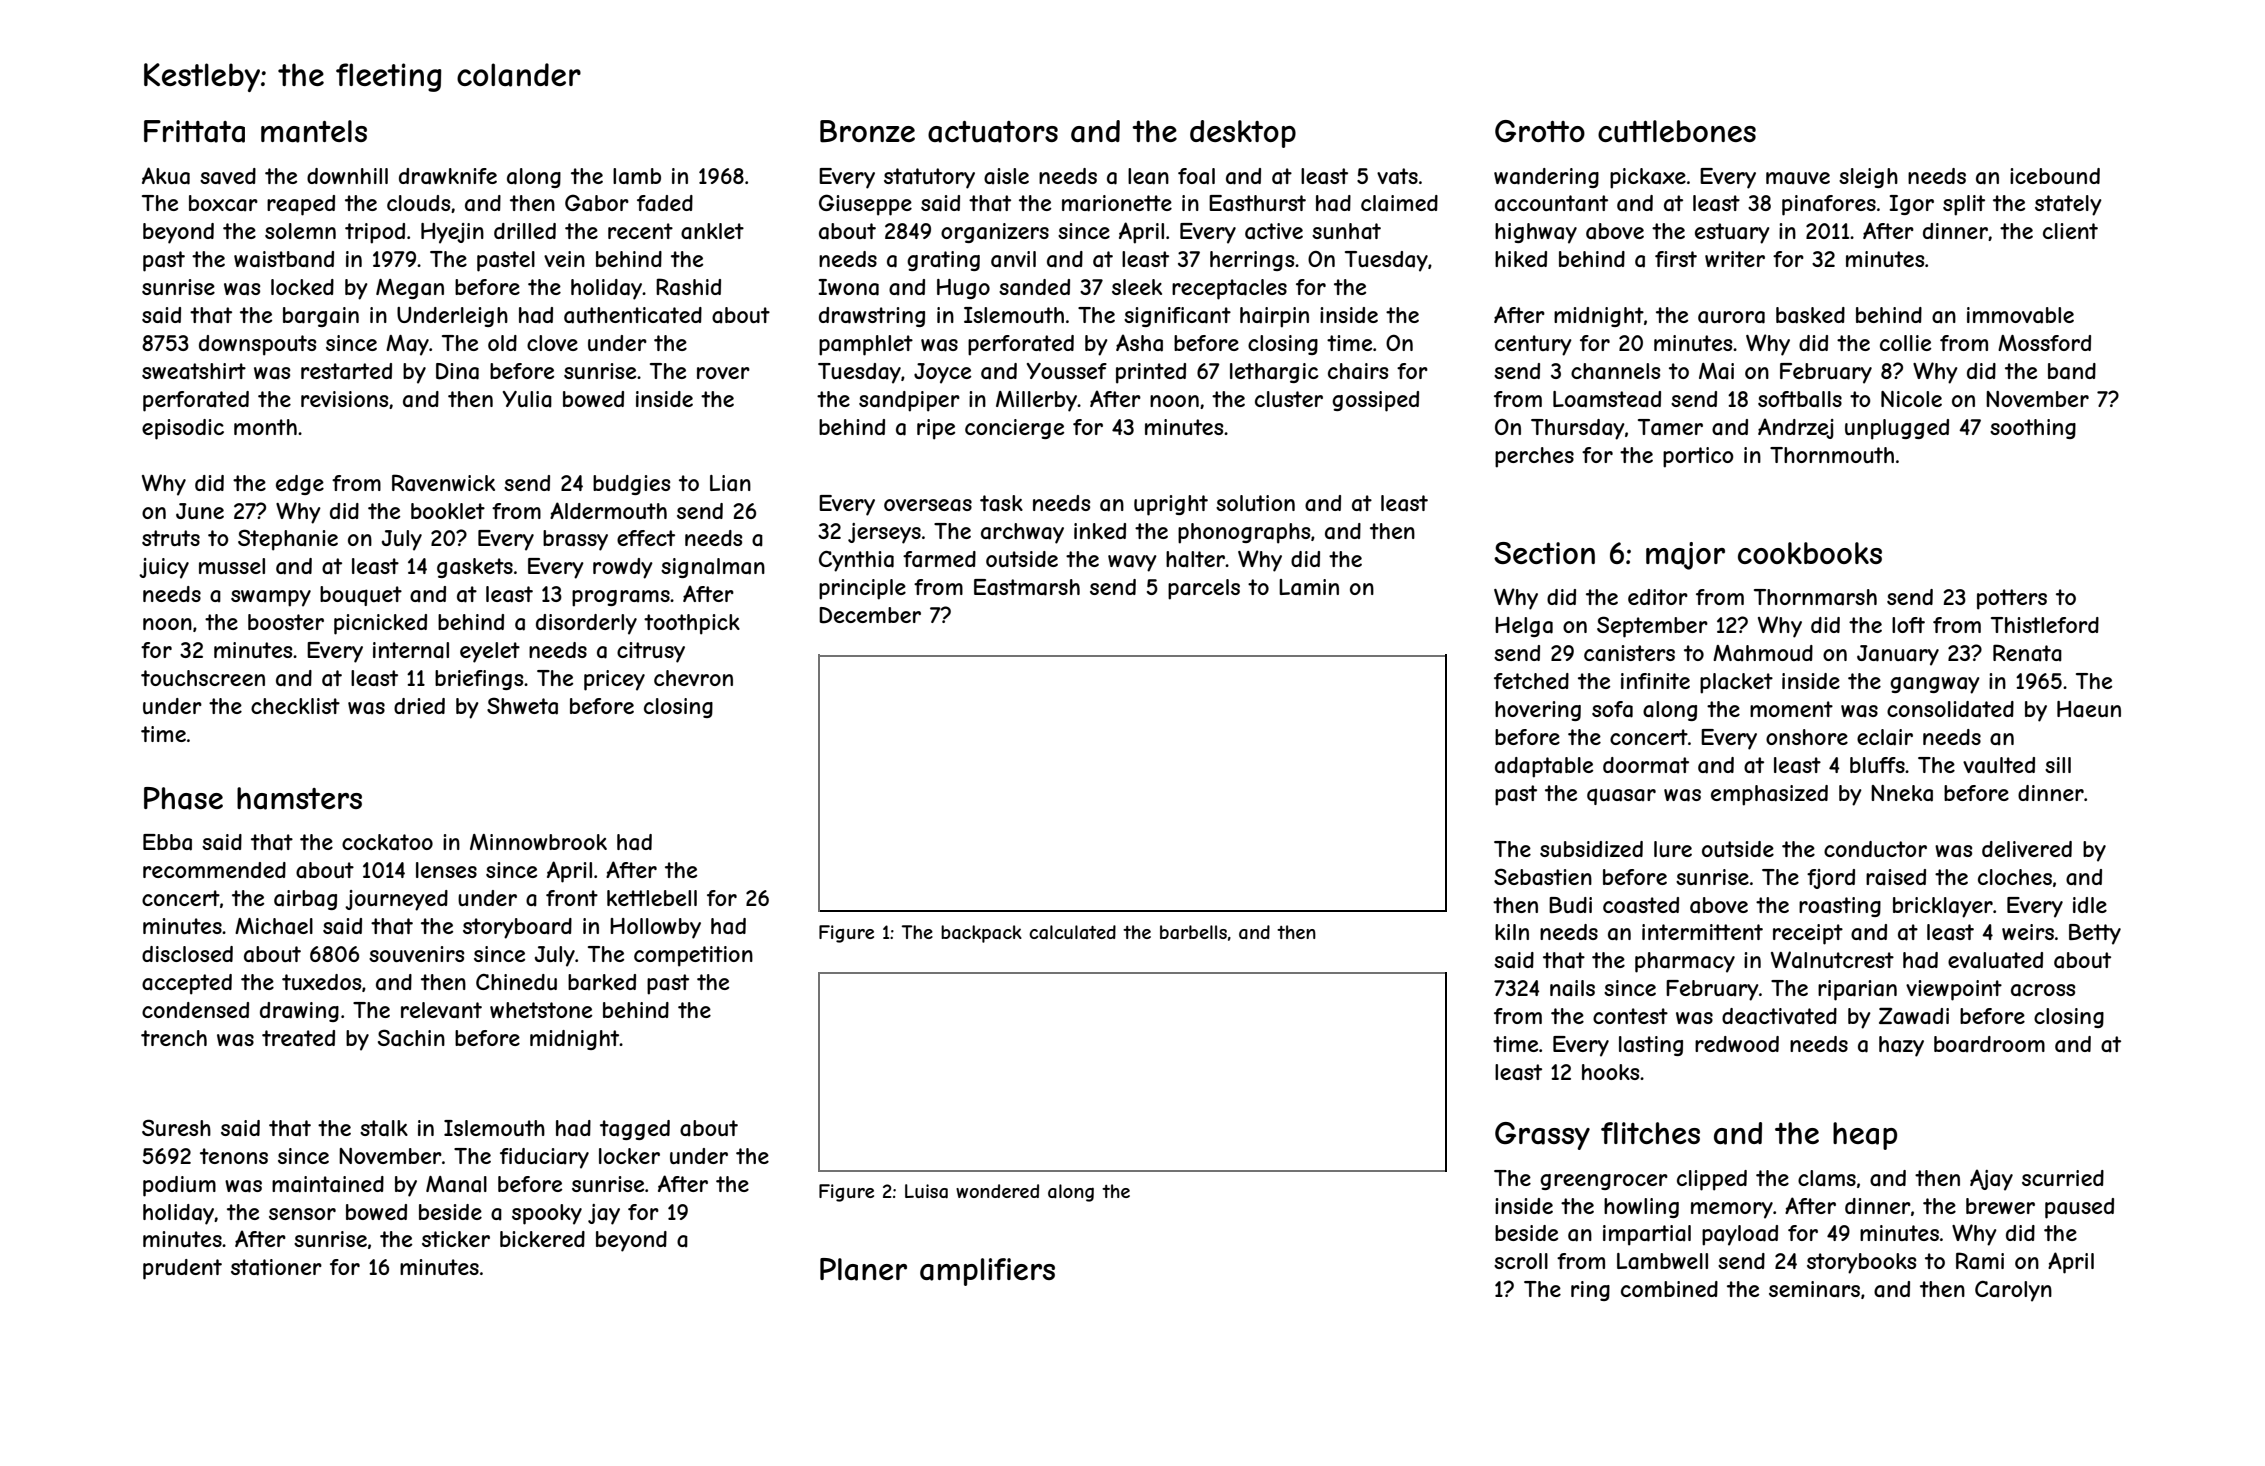 The image size is (2265, 1466). What do you see at coordinates (276, 1267) in the screenshot?
I see `stationer` at bounding box center [276, 1267].
